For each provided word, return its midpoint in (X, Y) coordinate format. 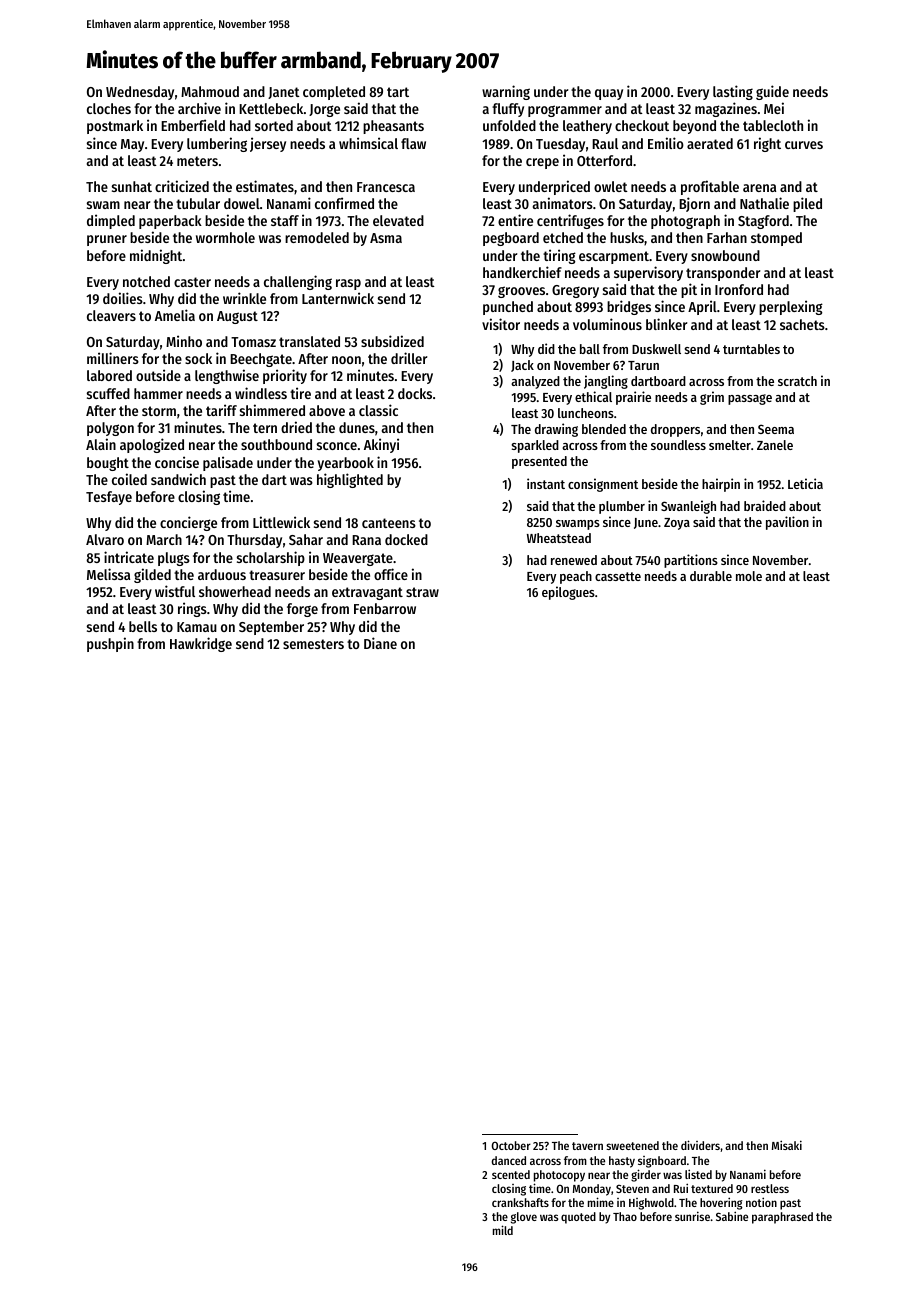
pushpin (110, 644)
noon (346, 360)
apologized (152, 445)
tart (398, 92)
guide (772, 92)
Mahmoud (210, 91)
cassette (618, 576)
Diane (380, 643)
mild (503, 1230)
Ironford (739, 289)
